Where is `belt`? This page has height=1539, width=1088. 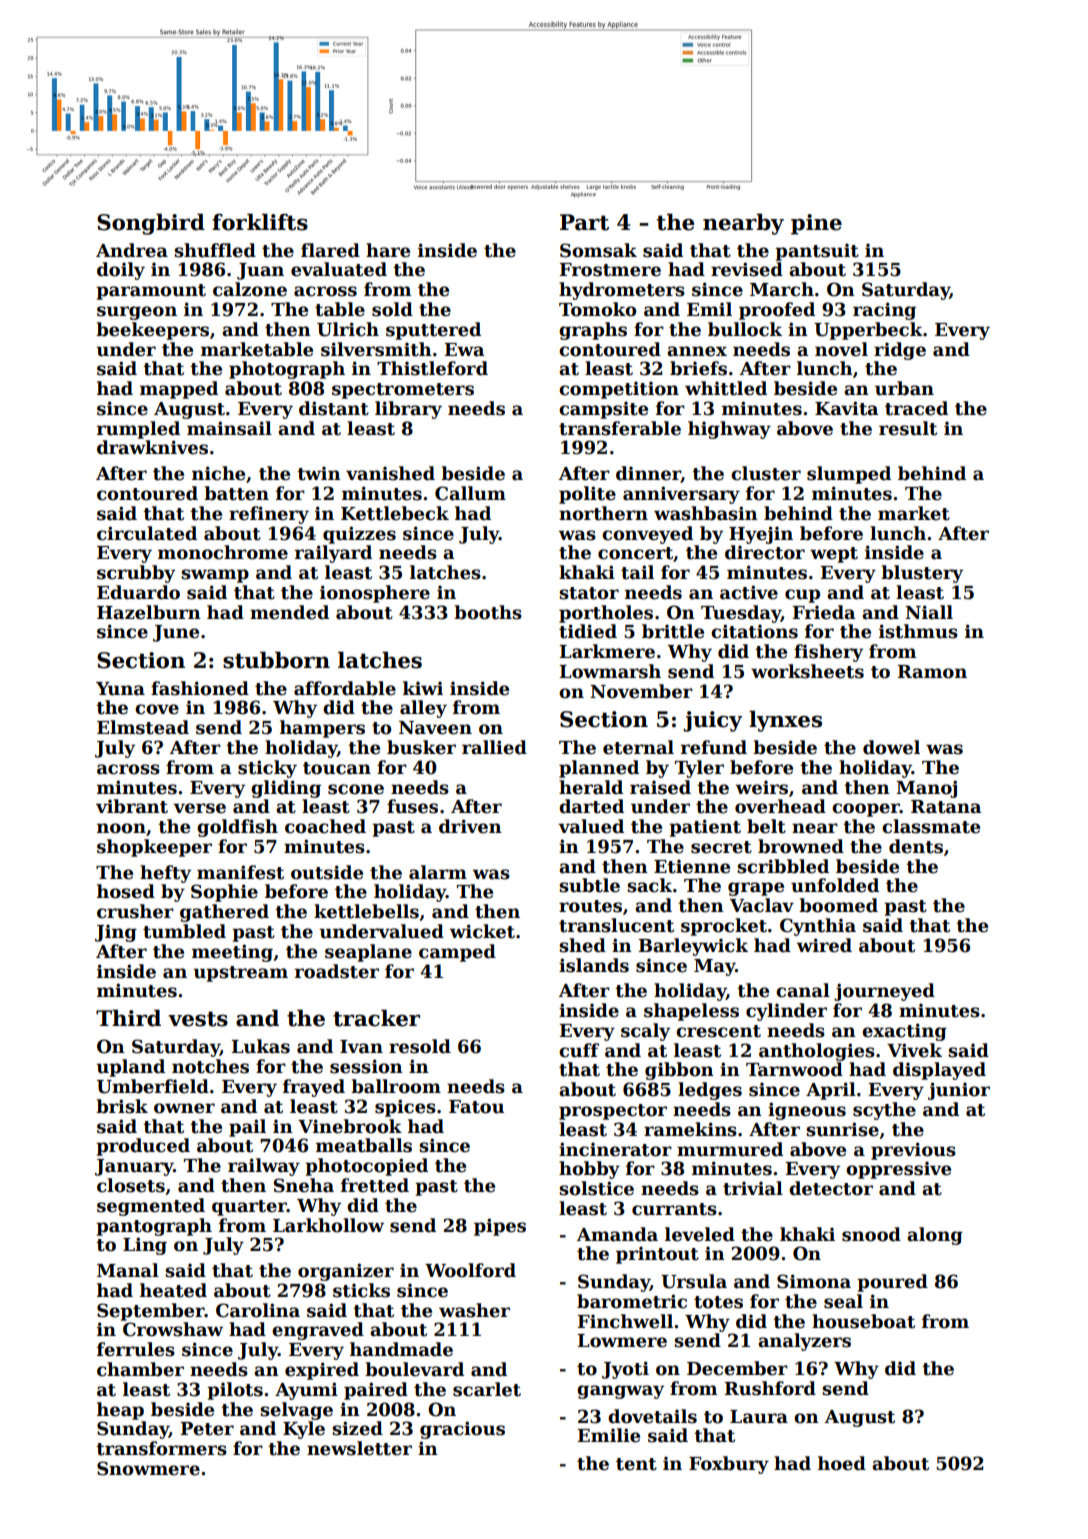 belt is located at coordinates (766, 826).
